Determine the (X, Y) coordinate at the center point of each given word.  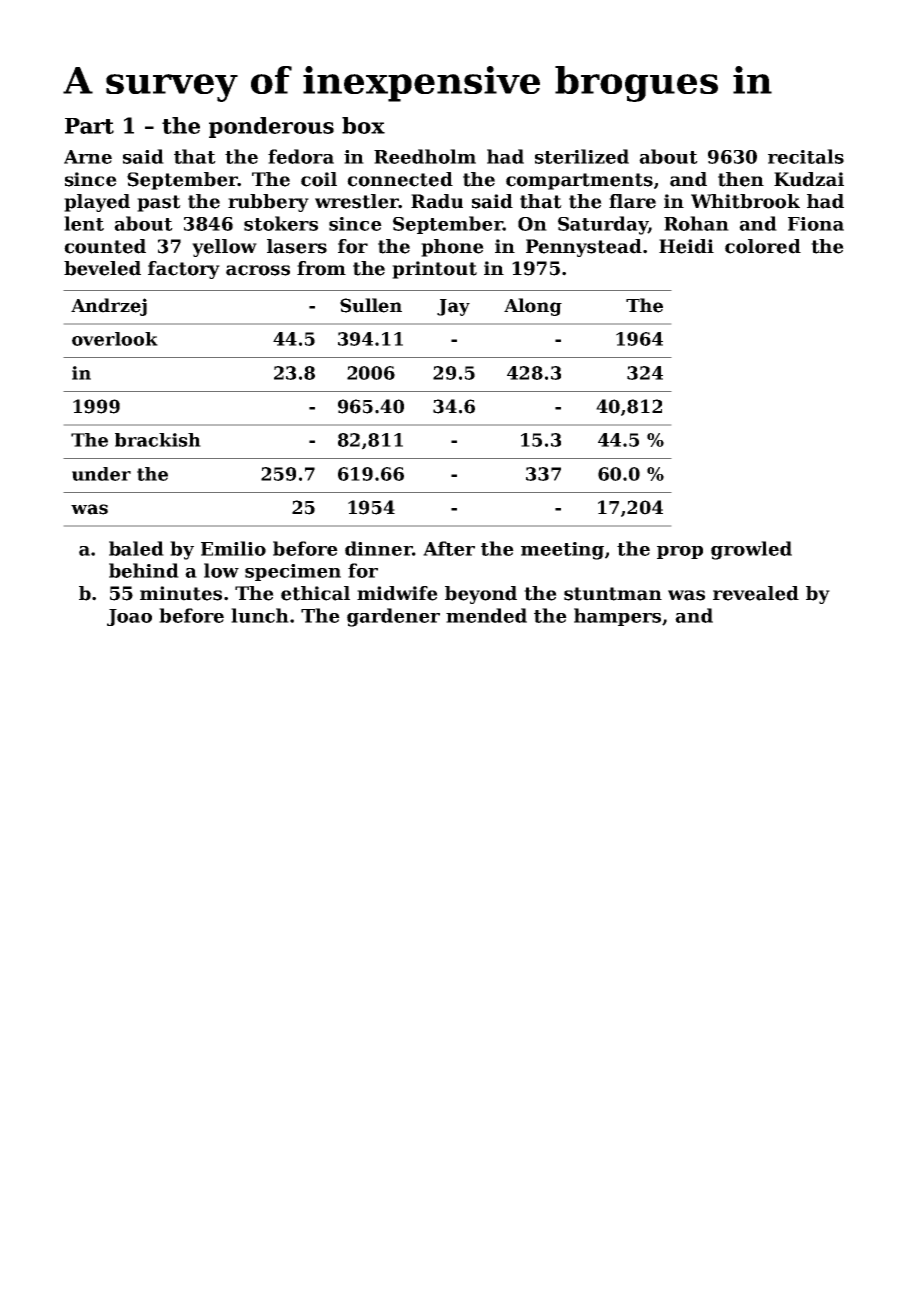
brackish (158, 440)
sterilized (582, 156)
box (363, 125)
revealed (756, 593)
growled (751, 550)
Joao (129, 617)
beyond (481, 595)
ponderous (271, 127)
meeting (562, 551)
